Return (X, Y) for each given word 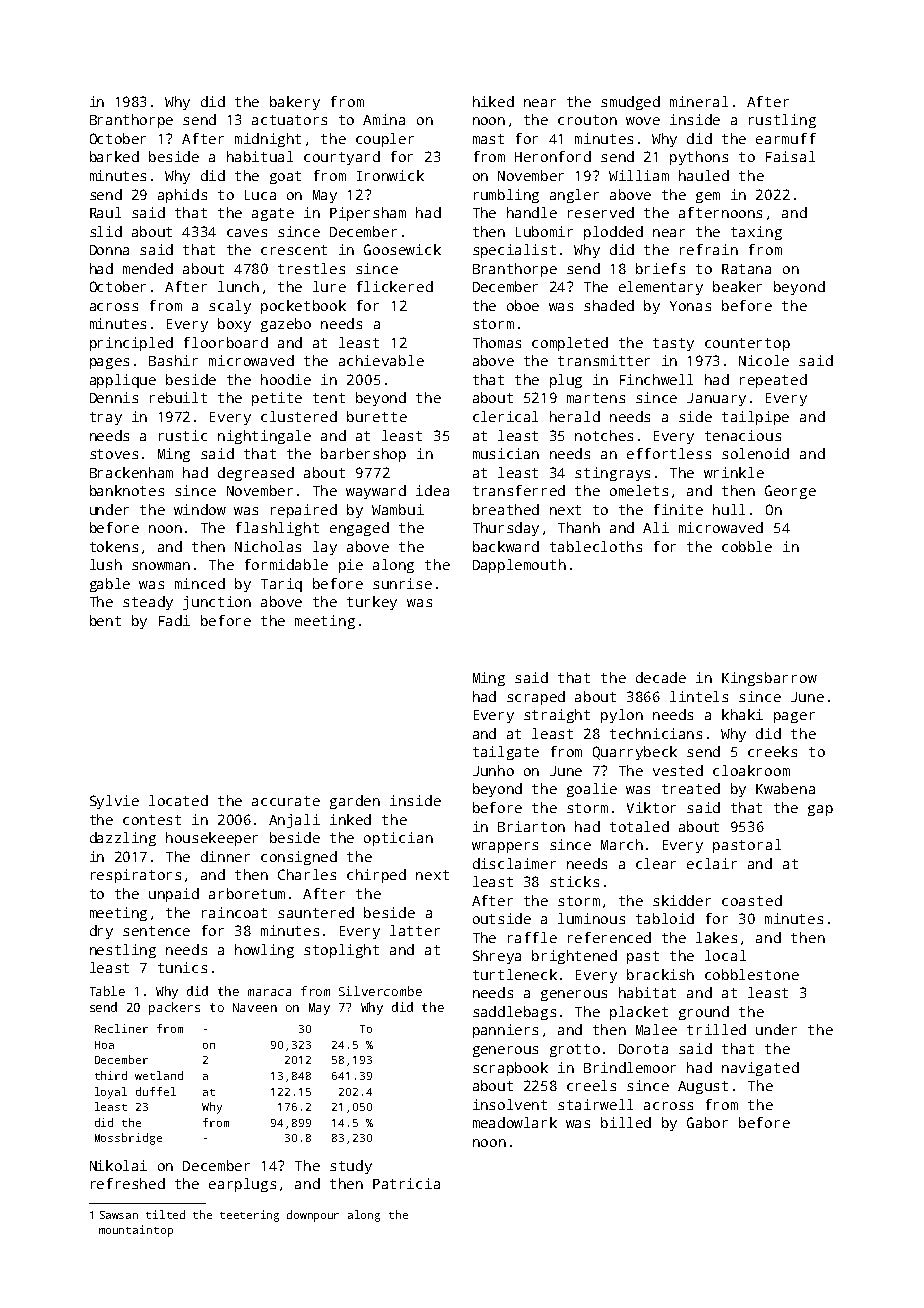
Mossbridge (128, 1139)
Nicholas (268, 546)
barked (114, 156)
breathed (506, 509)
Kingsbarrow (769, 679)
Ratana (746, 269)
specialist (514, 251)
